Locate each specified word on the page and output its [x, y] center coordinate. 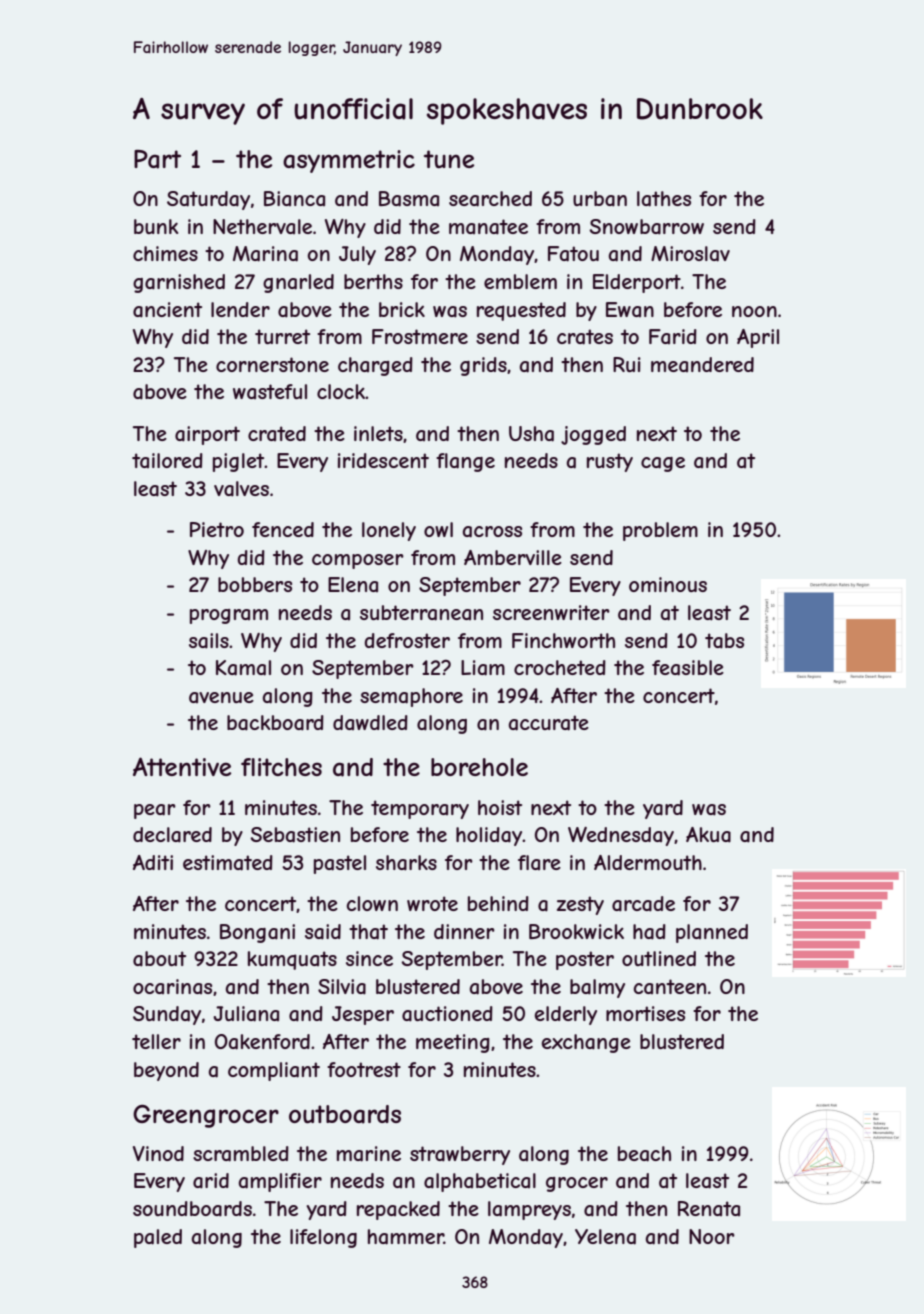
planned [712, 933]
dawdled [370, 722]
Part [157, 159]
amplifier [280, 1182]
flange [465, 462]
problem [660, 531]
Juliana [246, 1014]
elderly [566, 1015]
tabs [724, 641]
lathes [664, 199]
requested [521, 311]
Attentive [182, 766]
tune [449, 159]
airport [207, 435]
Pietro [217, 529]
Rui [627, 364]
